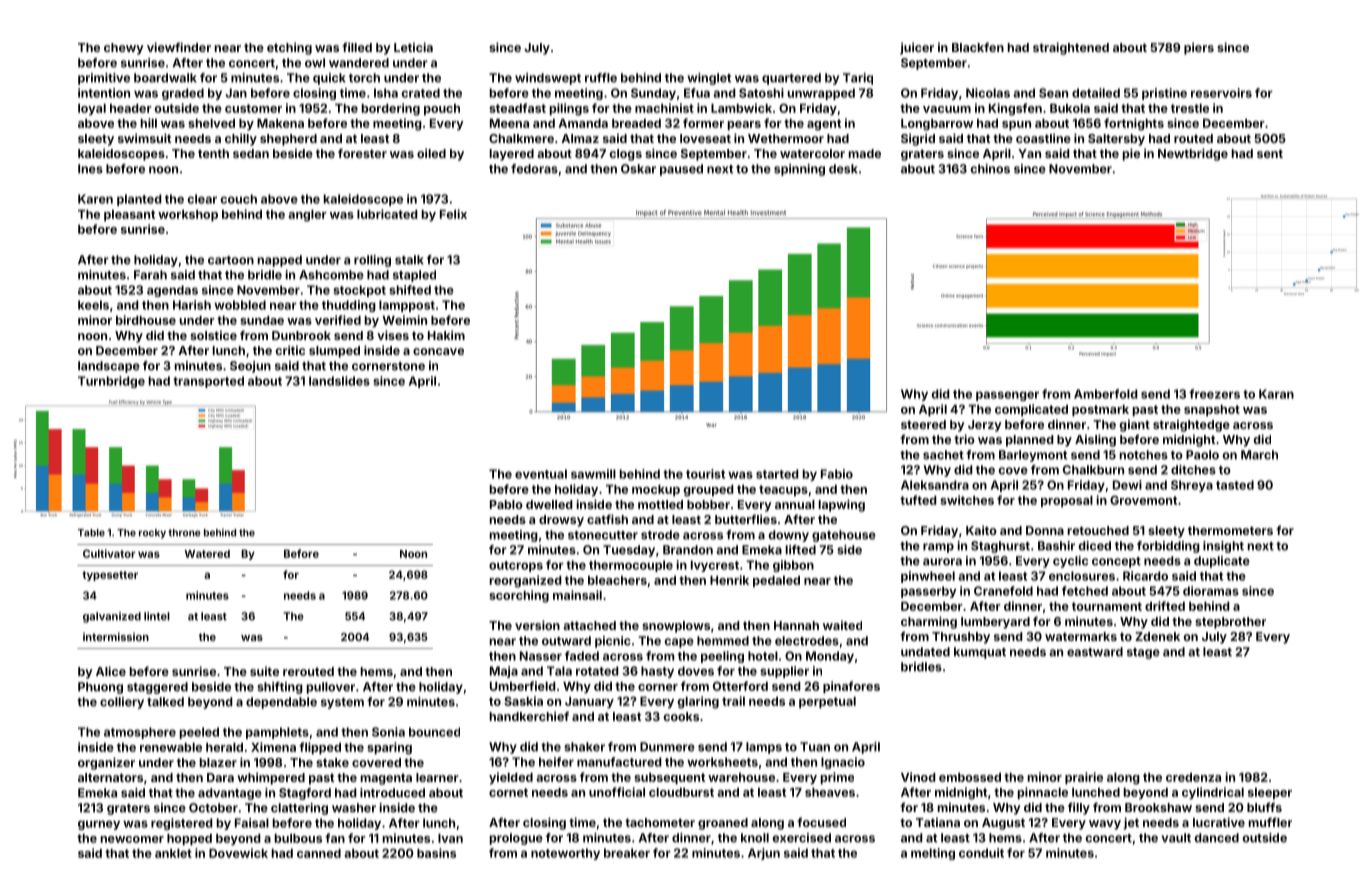 The width and height of the document is (1372, 887). What do you see at coordinates (446, 335) in the document?
I see `Hakim` at bounding box center [446, 335].
